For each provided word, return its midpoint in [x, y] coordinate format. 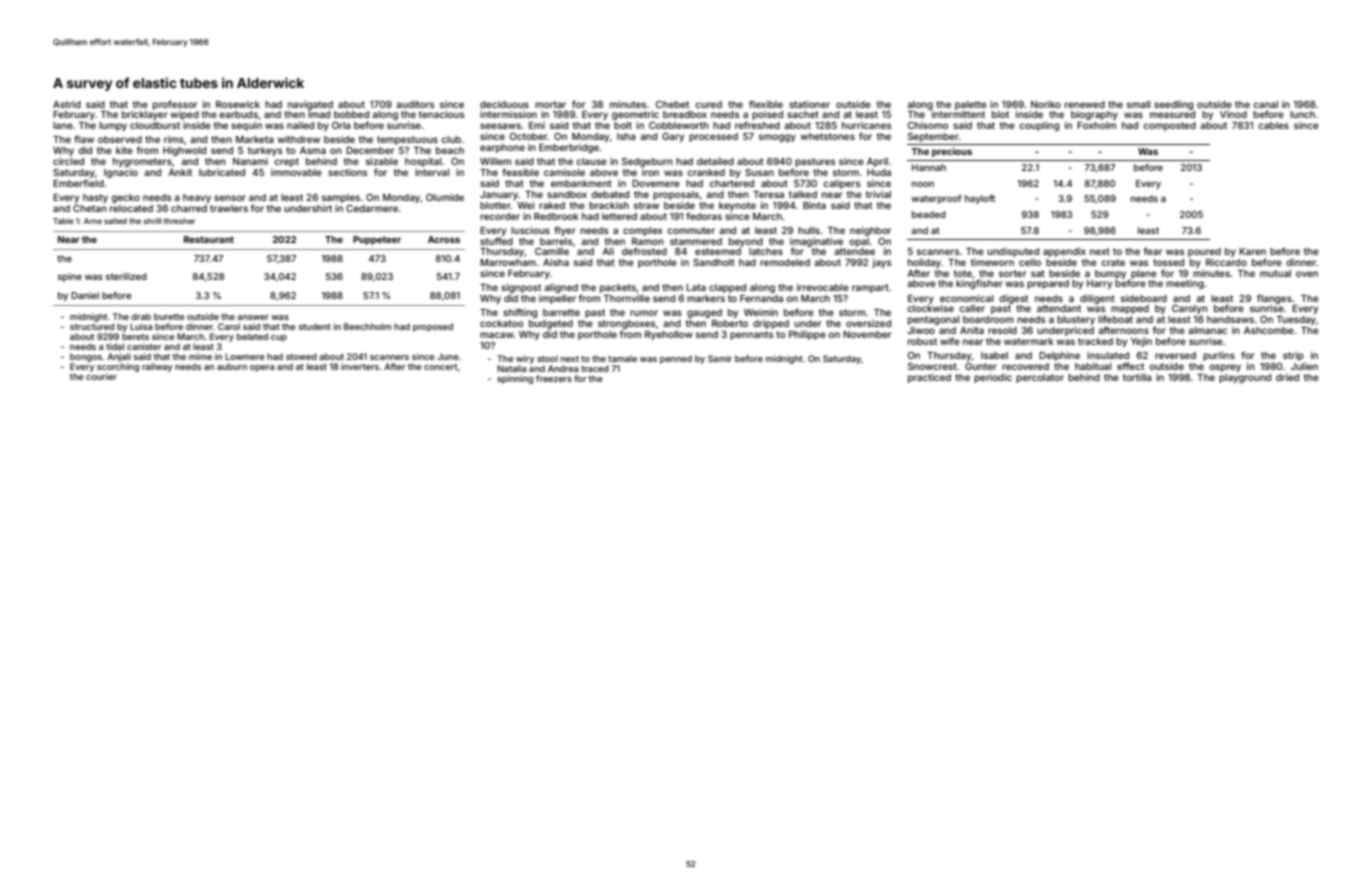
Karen [1252, 251]
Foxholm [1096, 125]
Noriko [1046, 104]
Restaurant [209, 239]
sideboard [1144, 298]
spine [70, 277]
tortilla [1137, 377]
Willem [495, 161]
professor [175, 105]
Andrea [563, 368]
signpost [521, 288]
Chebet [672, 104]
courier [101, 376]
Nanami [250, 161]
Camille [552, 251]
